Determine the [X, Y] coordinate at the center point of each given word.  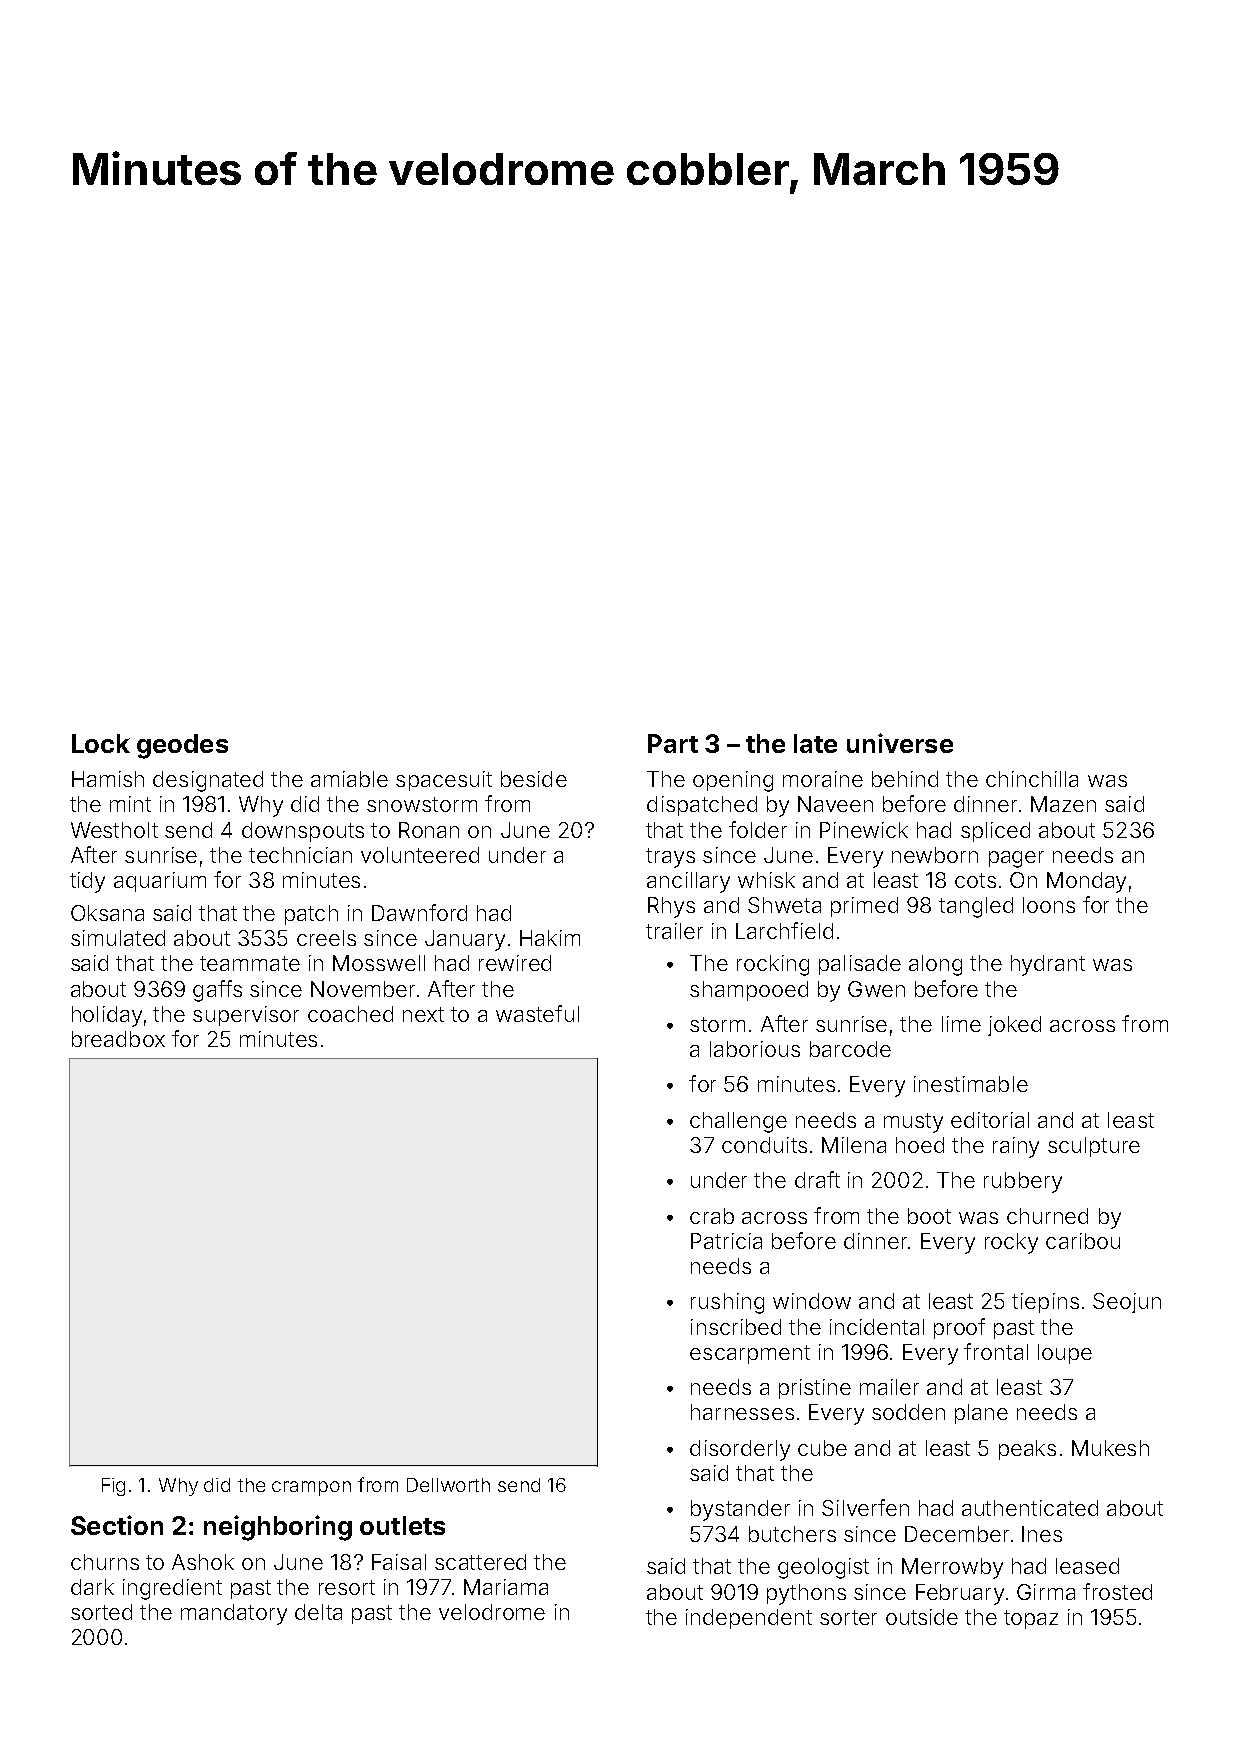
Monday [1086, 882]
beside [534, 779]
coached [350, 1014]
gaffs [217, 991]
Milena [854, 1145]
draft [817, 1179]
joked [1014, 1026]
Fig [113, 1487]
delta [318, 1612]
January [465, 940]
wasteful [537, 1013]
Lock [101, 743]
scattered [480, 1562]
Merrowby [952, 1568]
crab [712, 1216]
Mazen [1063, 804]
